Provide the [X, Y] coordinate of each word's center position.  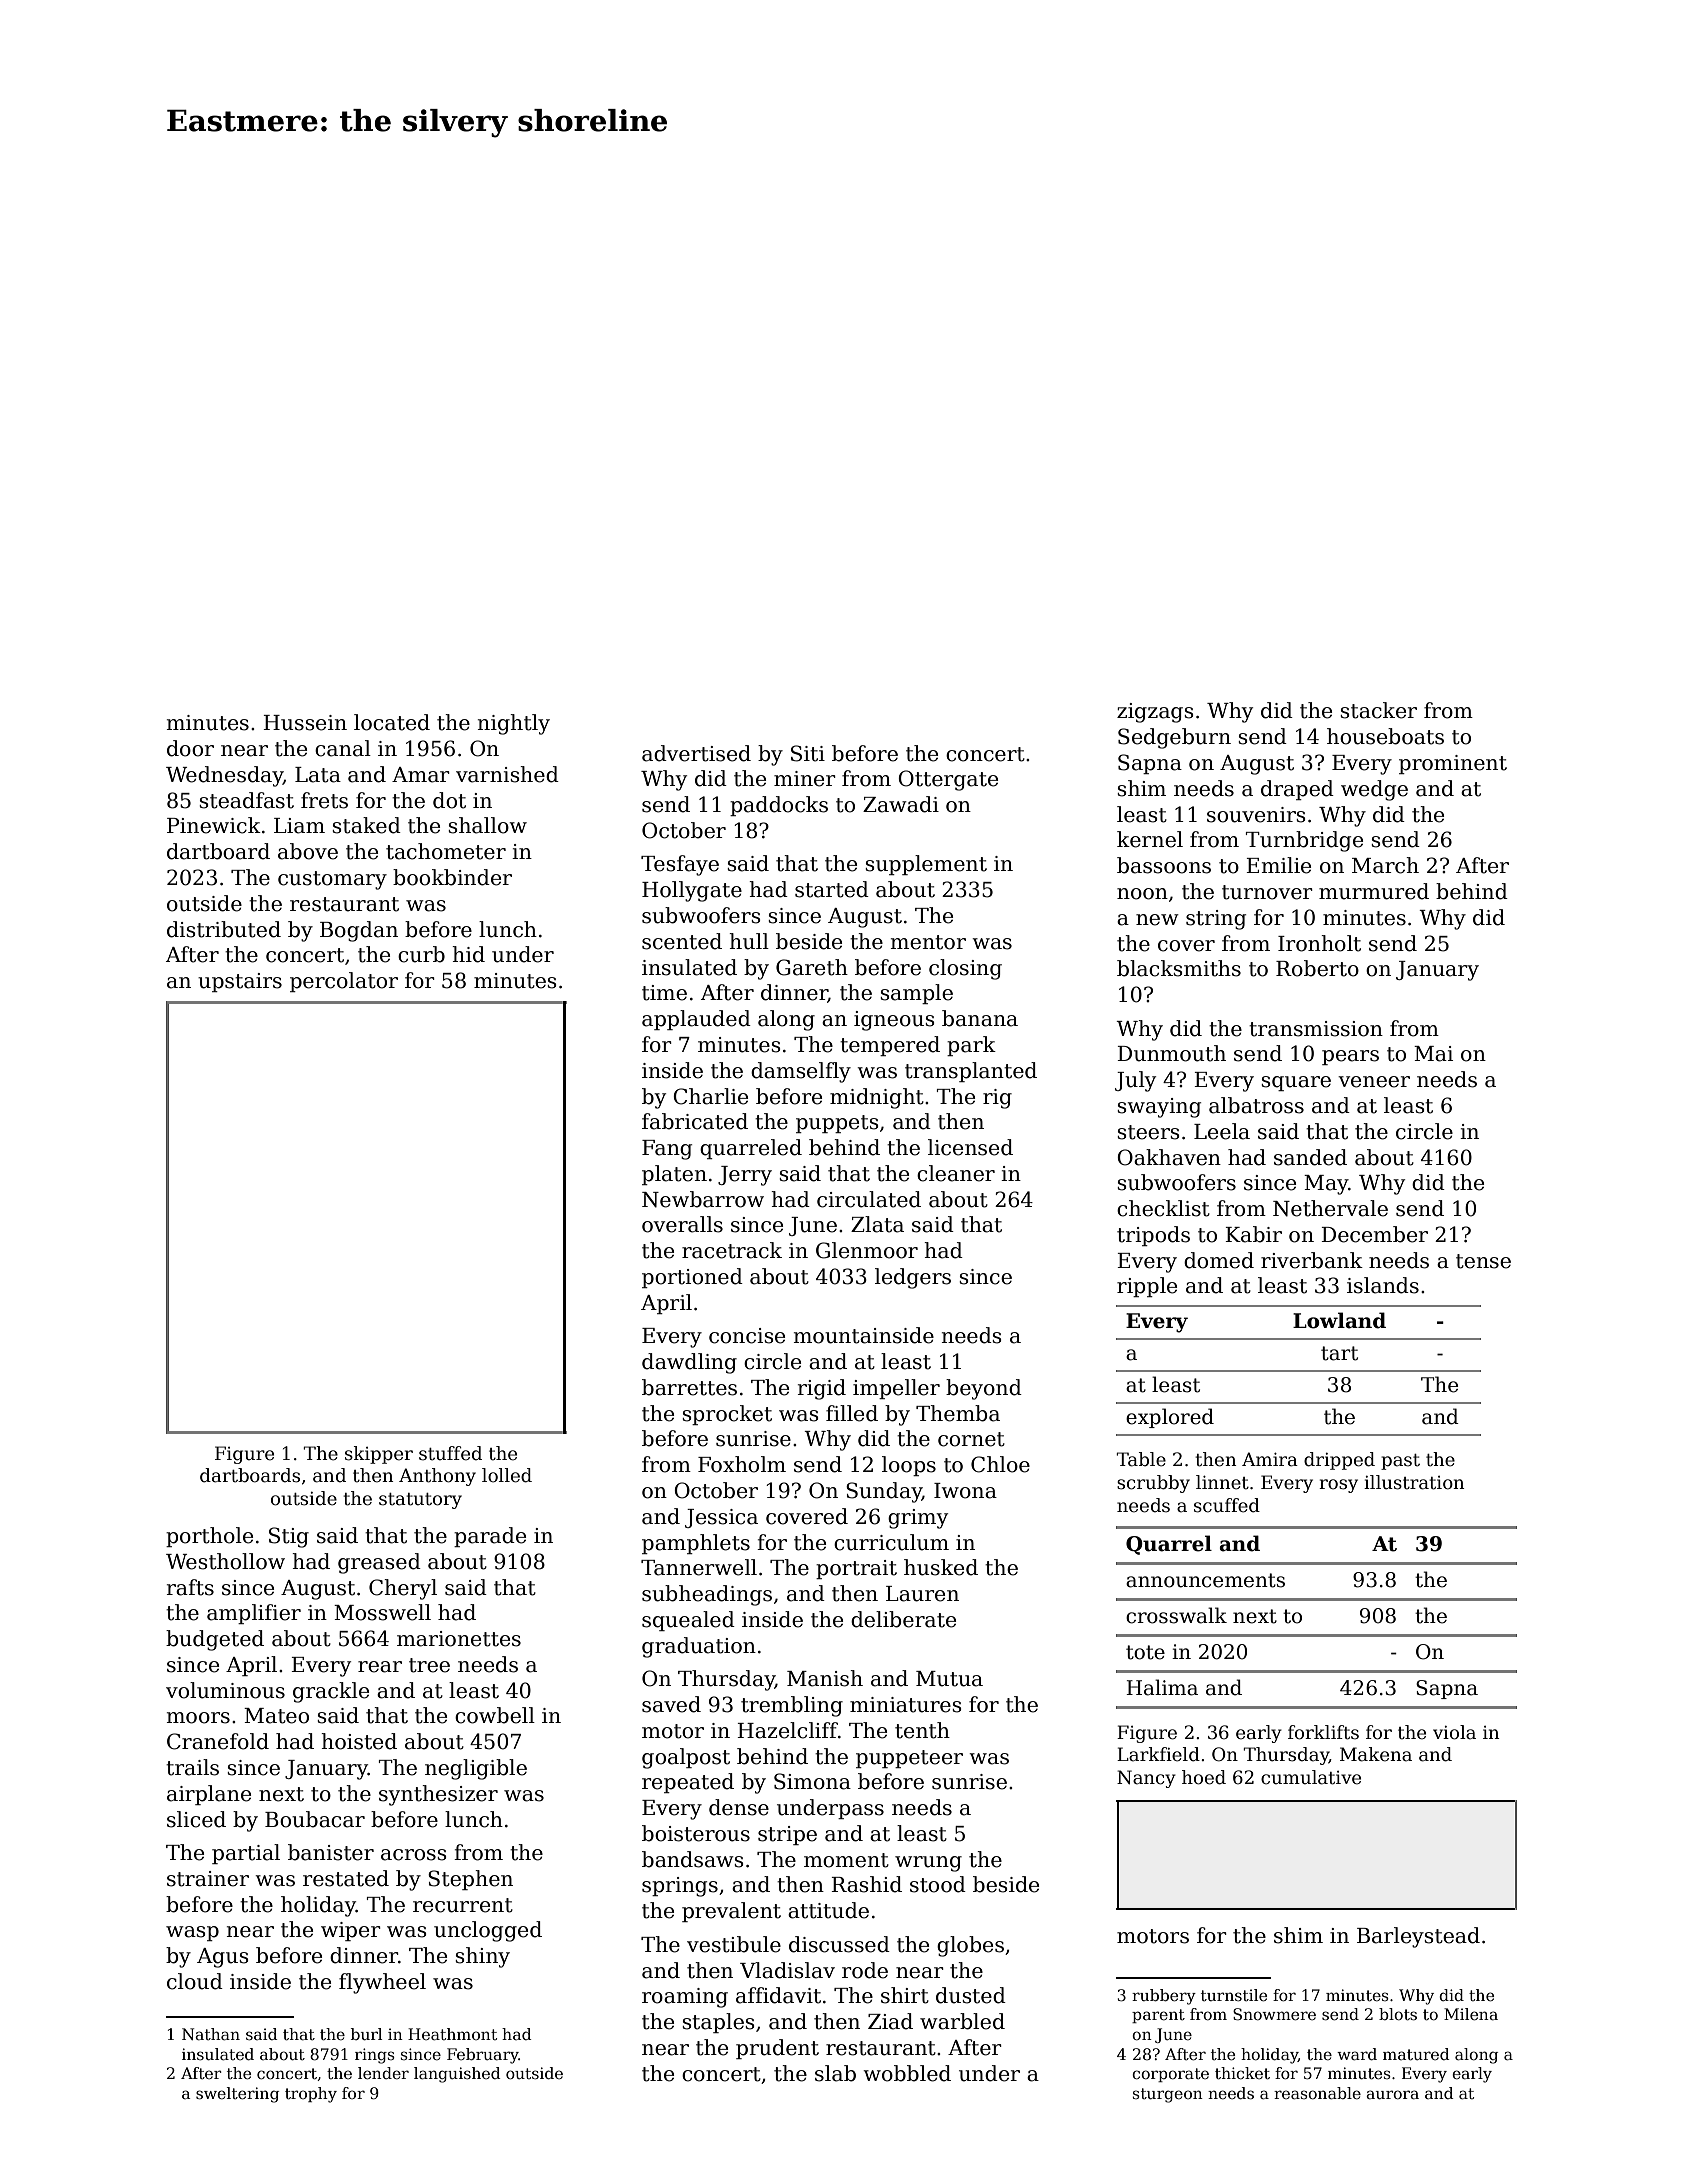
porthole [209, 1537]
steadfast [246, 800]
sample [916, 994]
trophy [311, 2095]
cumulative [1311, 1777]
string [1216, 920]
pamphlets [696, 1544]
